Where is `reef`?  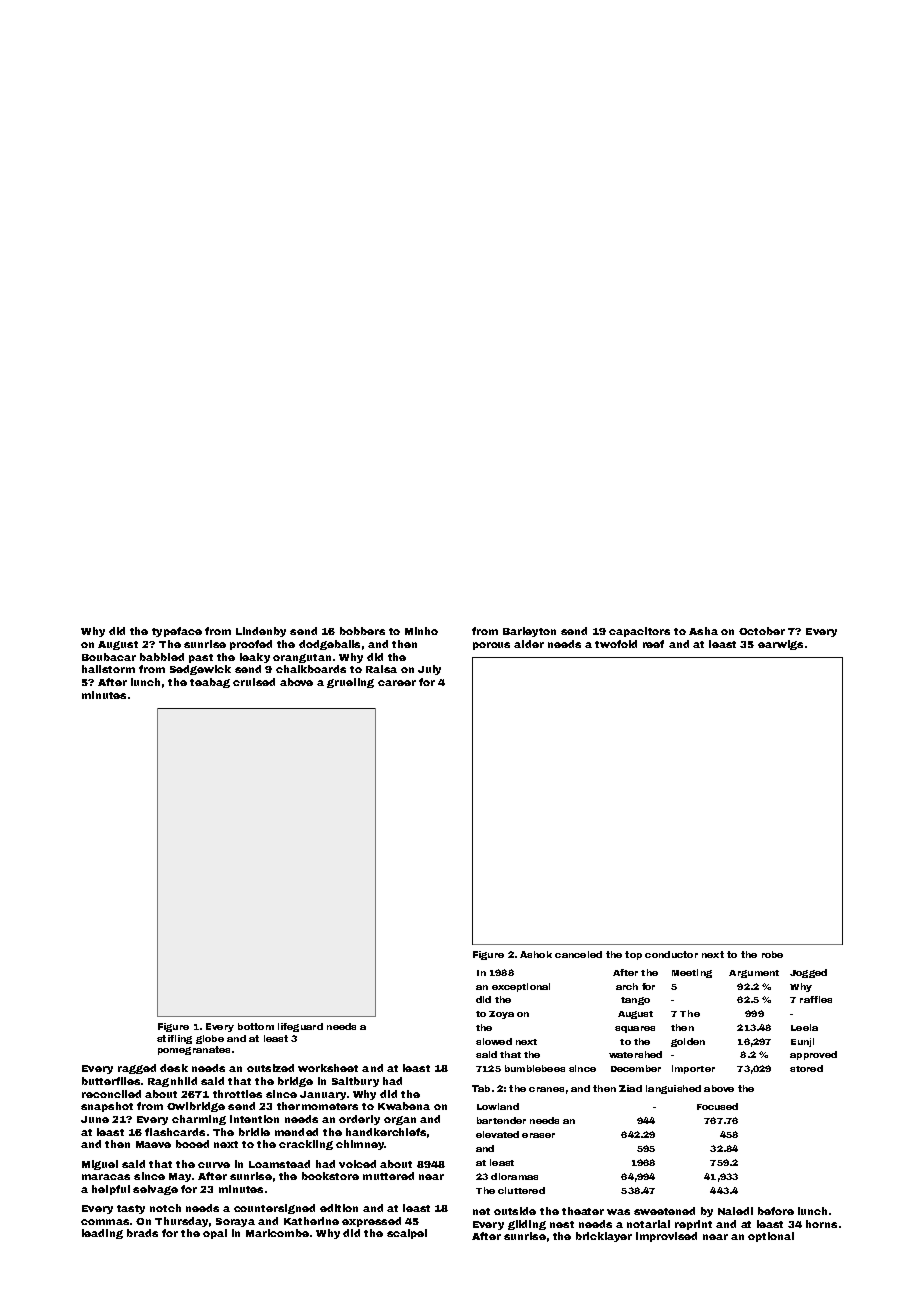
reef is located at coordinates (653, 644).
